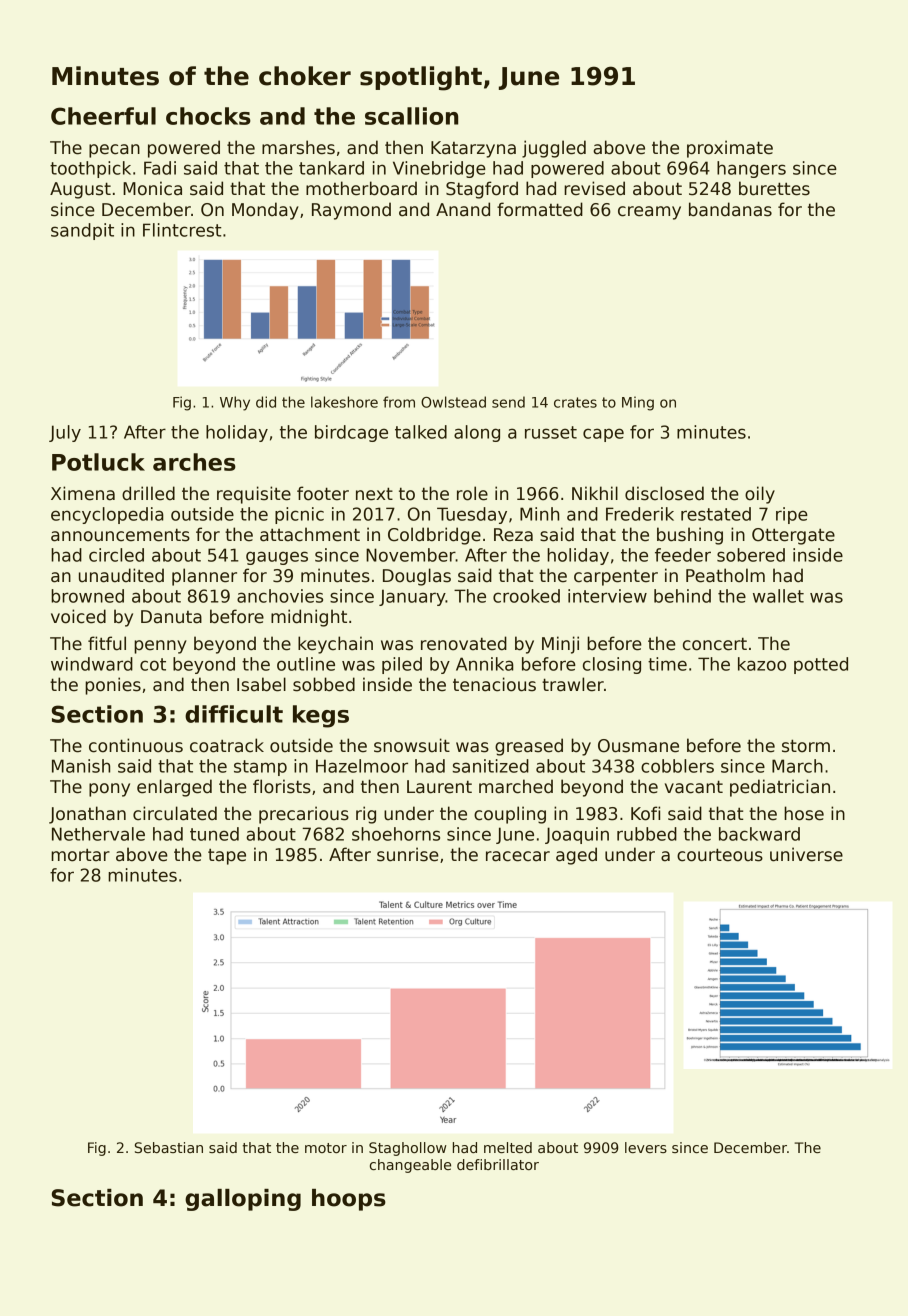  I want to click on defibrillator, so click(498, 1164).
